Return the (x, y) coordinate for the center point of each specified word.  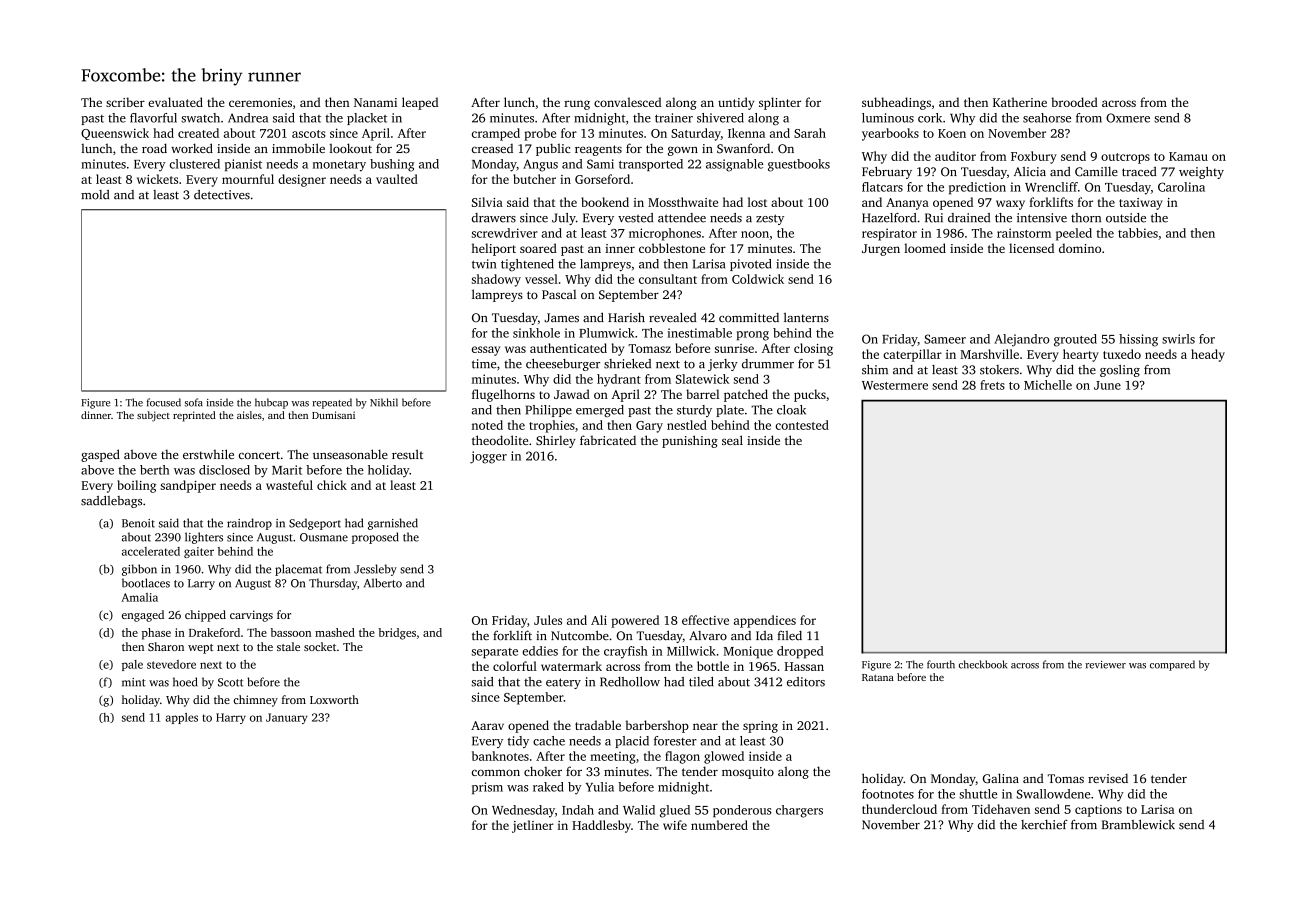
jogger (488, 457)
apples (182, 718)
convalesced (627, 102)
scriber (125, 102)
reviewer (1105, 665)
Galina (1001, 778)
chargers (799, 811)
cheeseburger (563, 365)
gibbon (139, 570)
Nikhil (384, 402)
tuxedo (1122, 354)
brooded (1074, 102)
